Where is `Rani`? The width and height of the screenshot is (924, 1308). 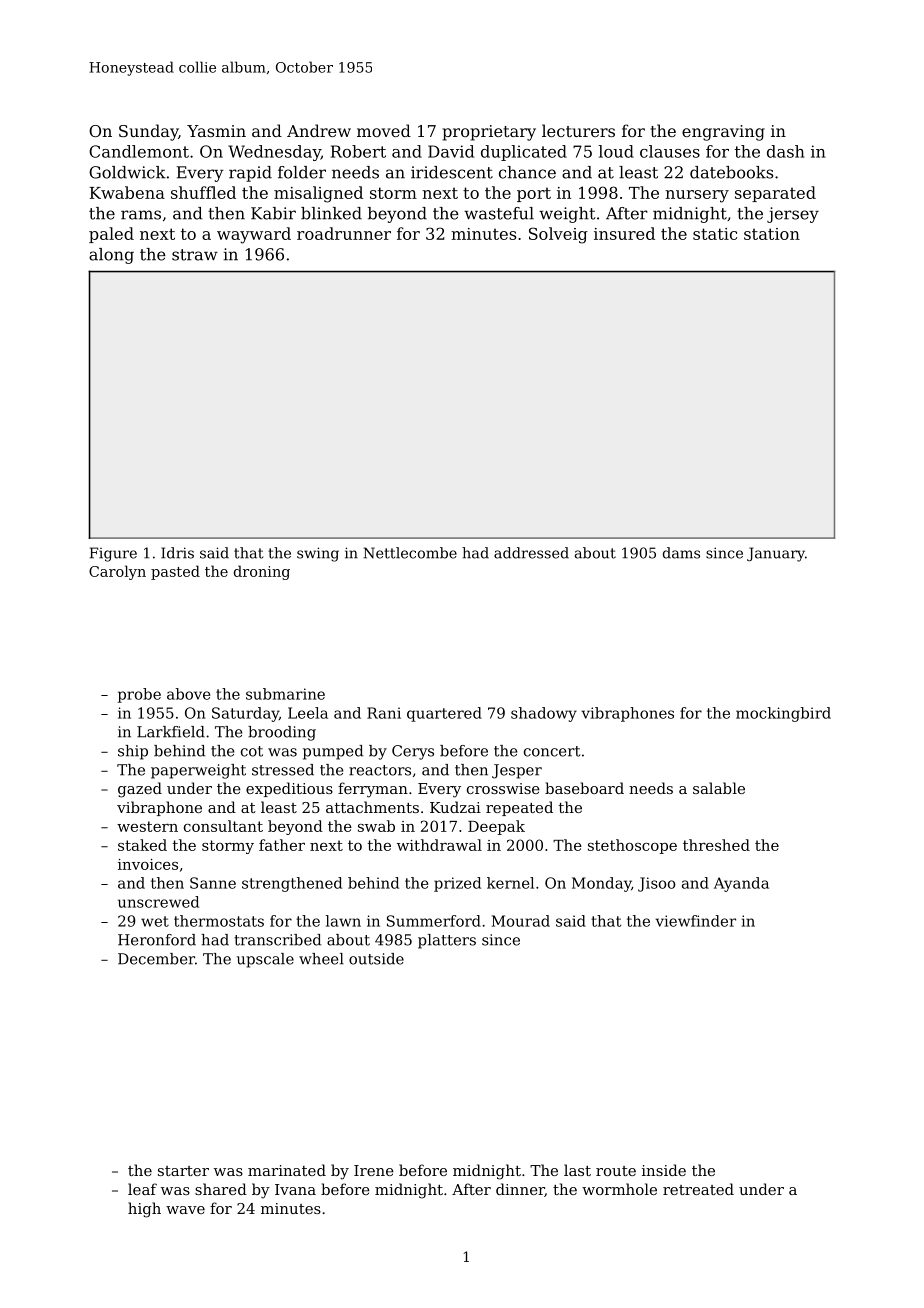 Rani is located at coordinates (384, 713).
